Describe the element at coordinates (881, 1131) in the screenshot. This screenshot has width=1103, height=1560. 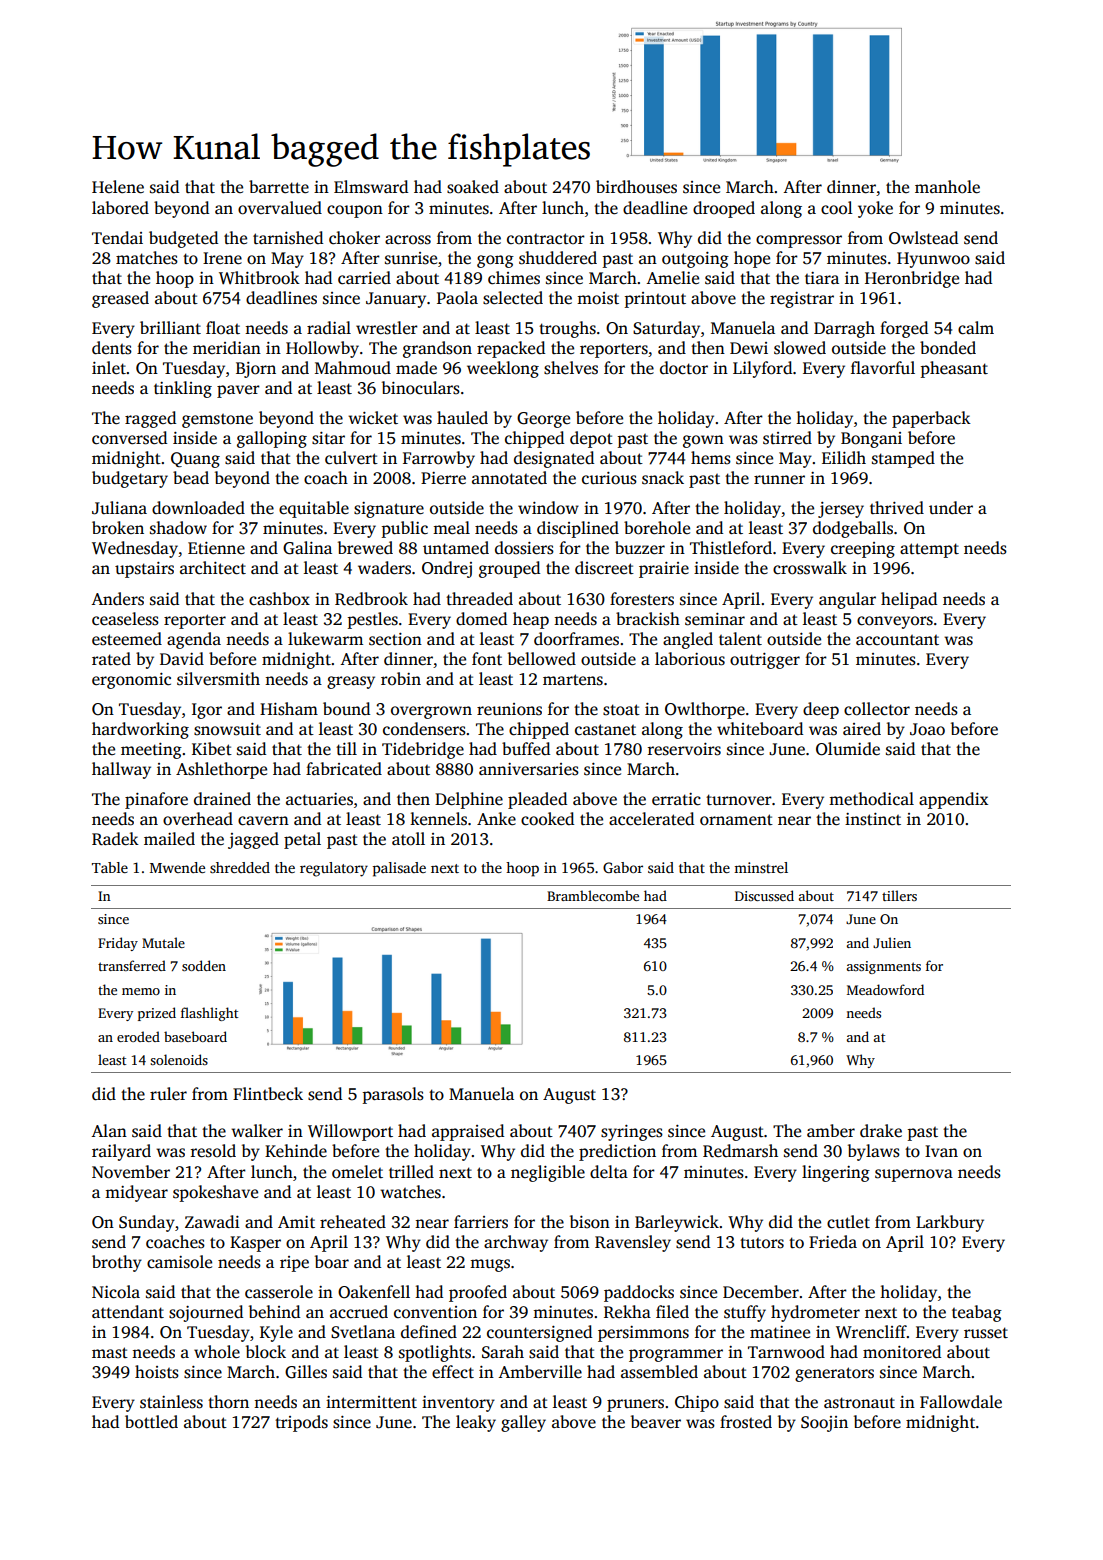
I see `drake` at that location.
